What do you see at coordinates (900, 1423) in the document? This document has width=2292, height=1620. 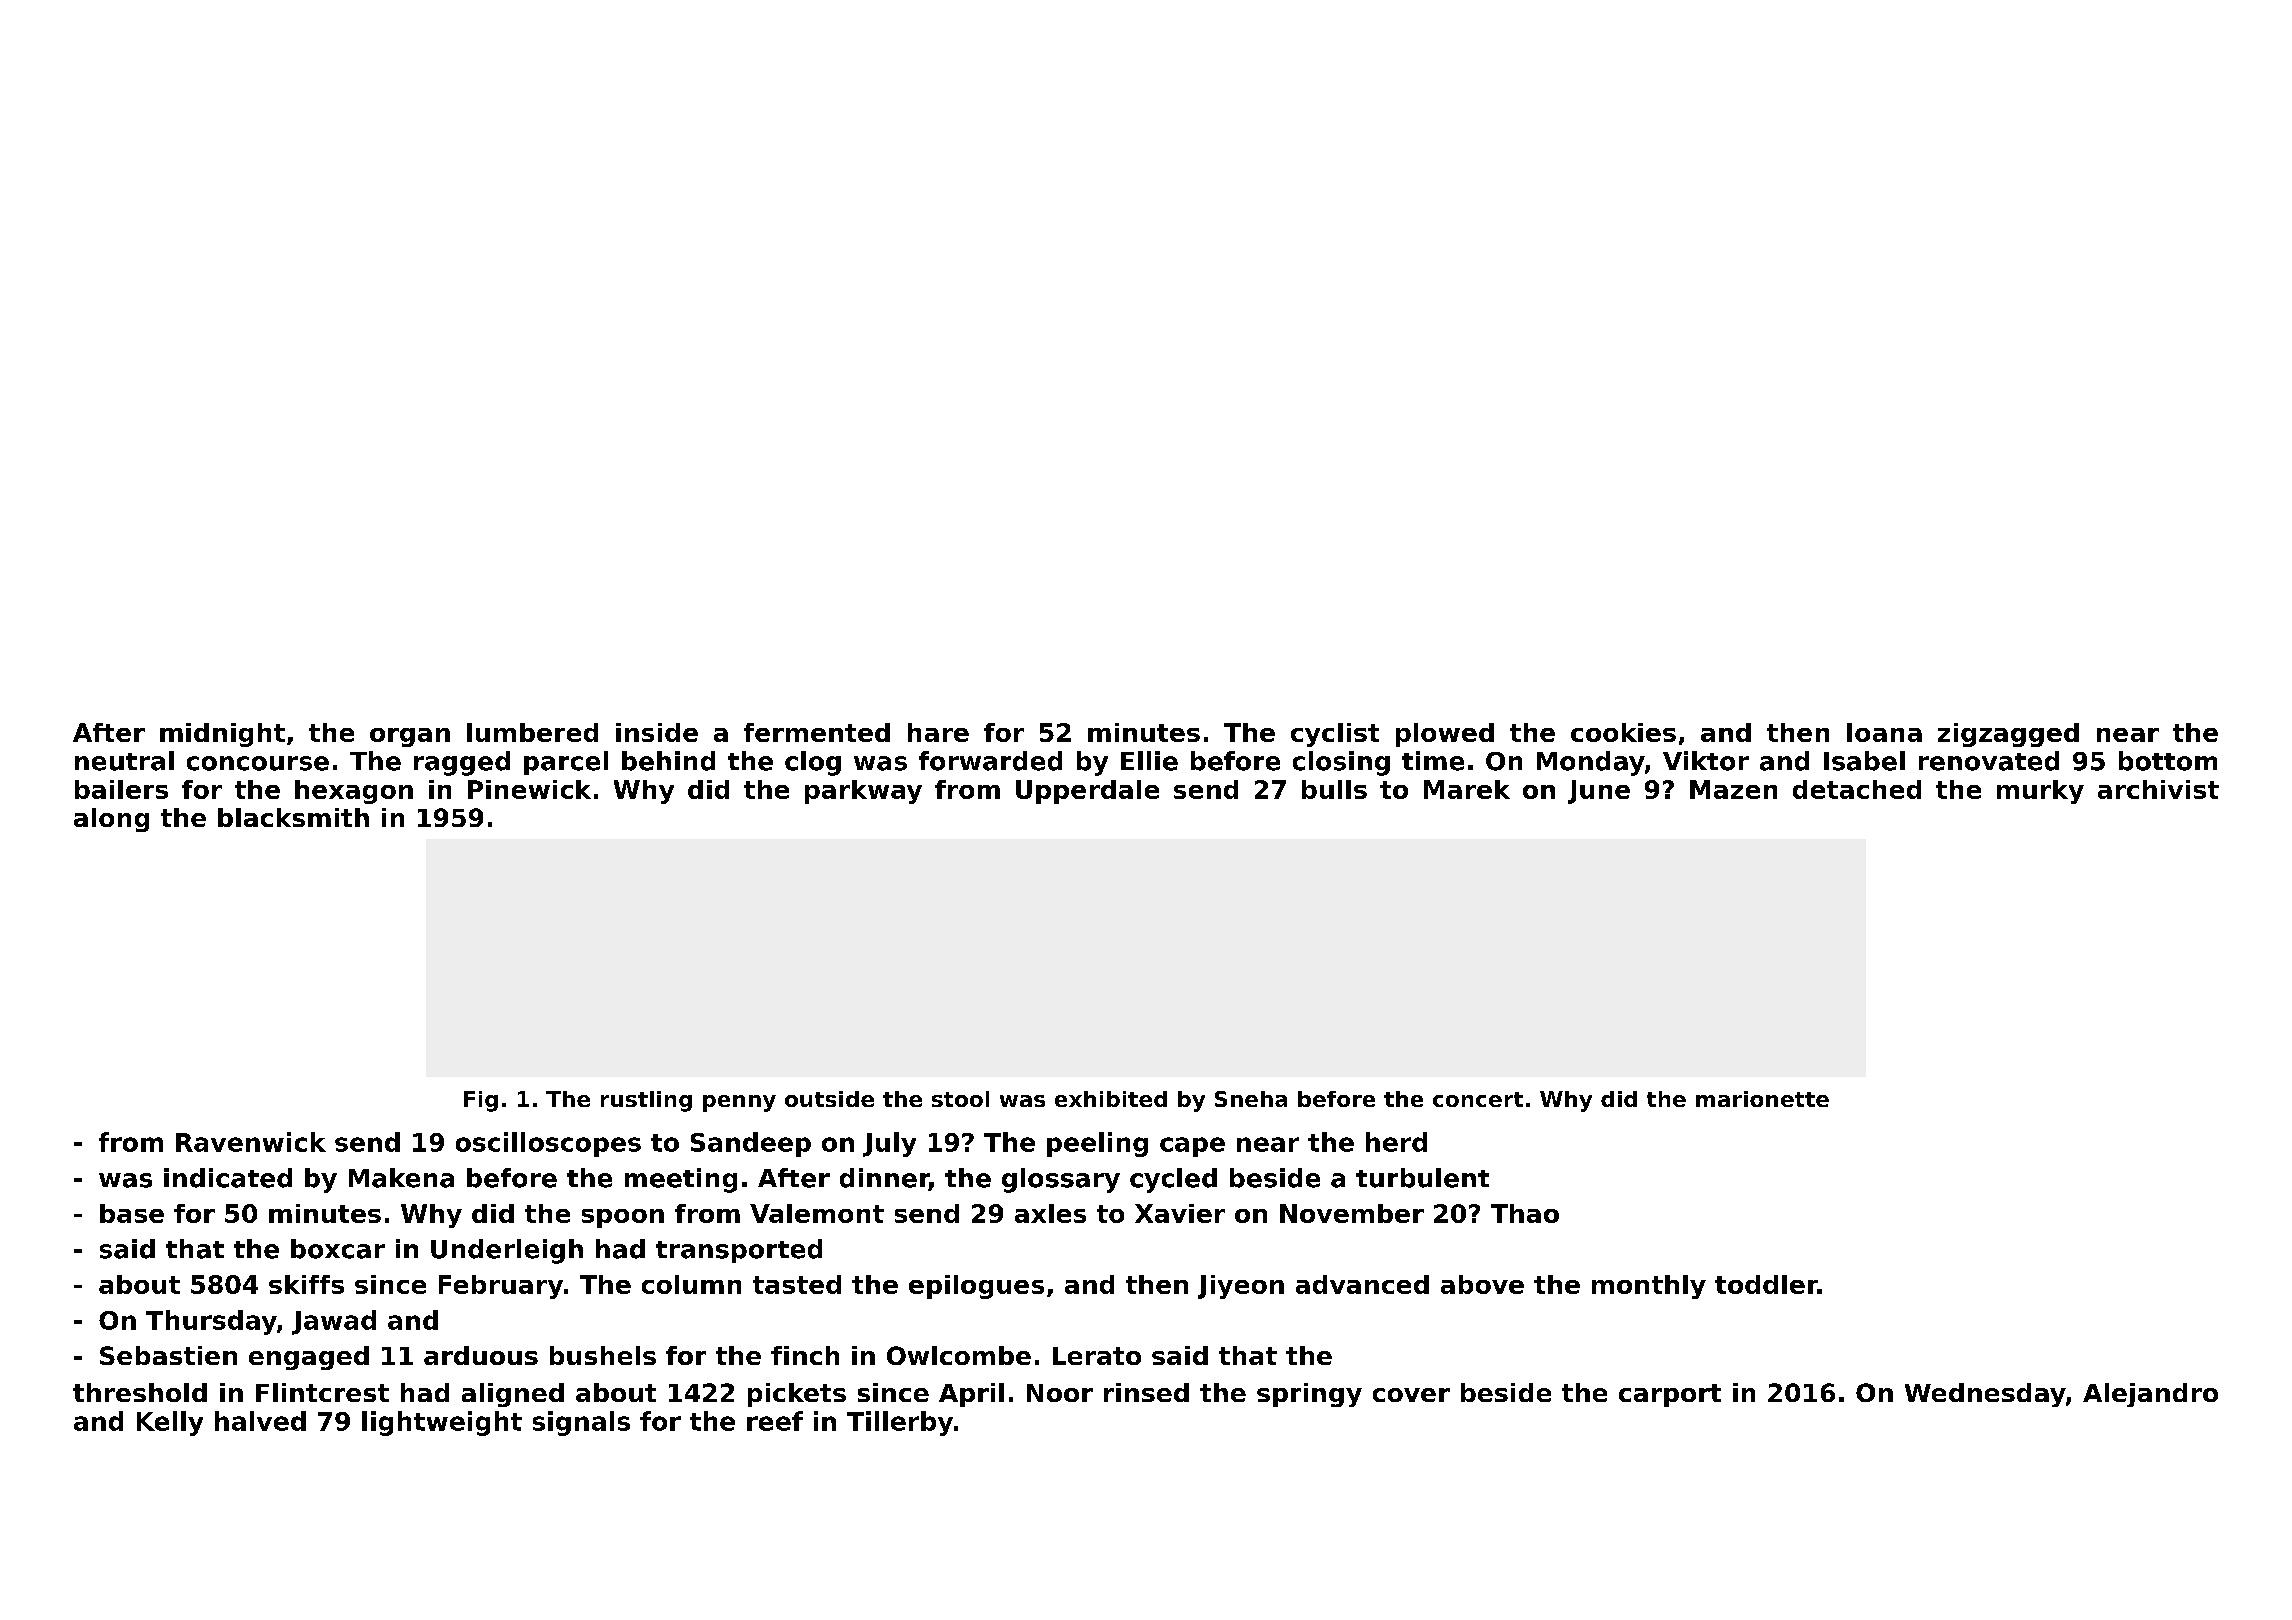 I see `Tillerby` at bounding box center [900, 1423].
